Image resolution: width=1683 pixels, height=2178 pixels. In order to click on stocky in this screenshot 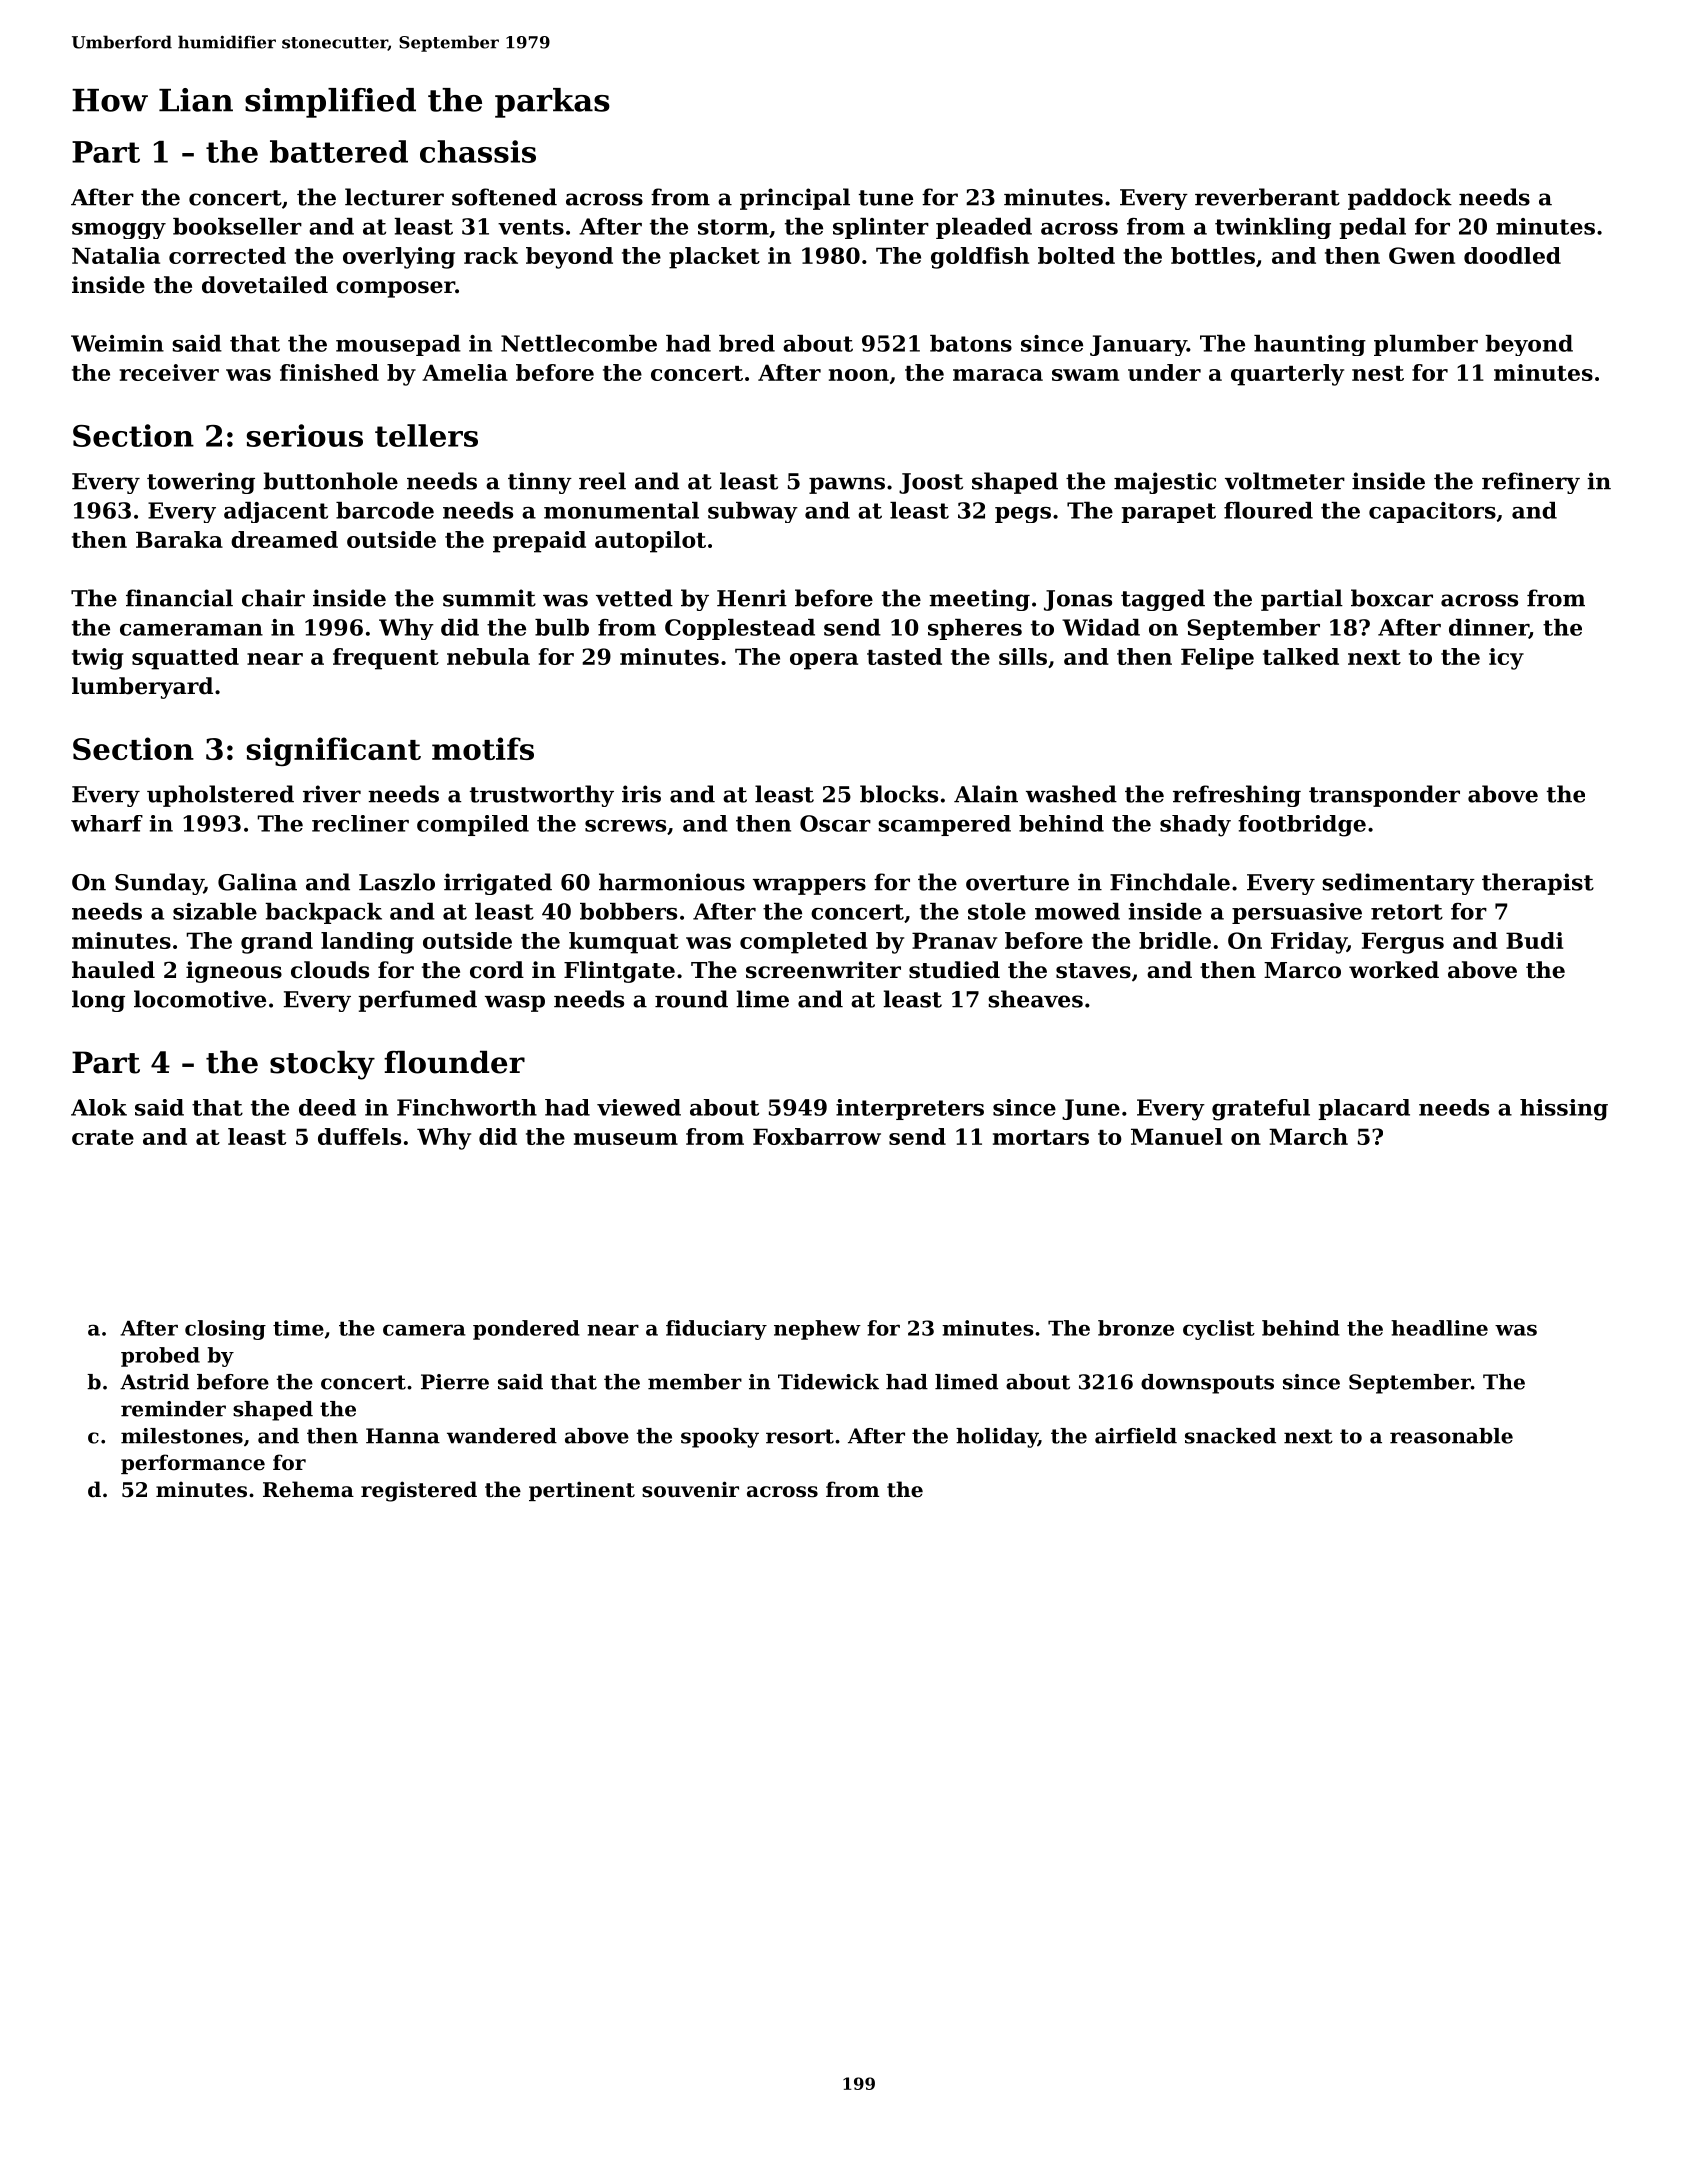, I will do `click(322, 1065)`.
